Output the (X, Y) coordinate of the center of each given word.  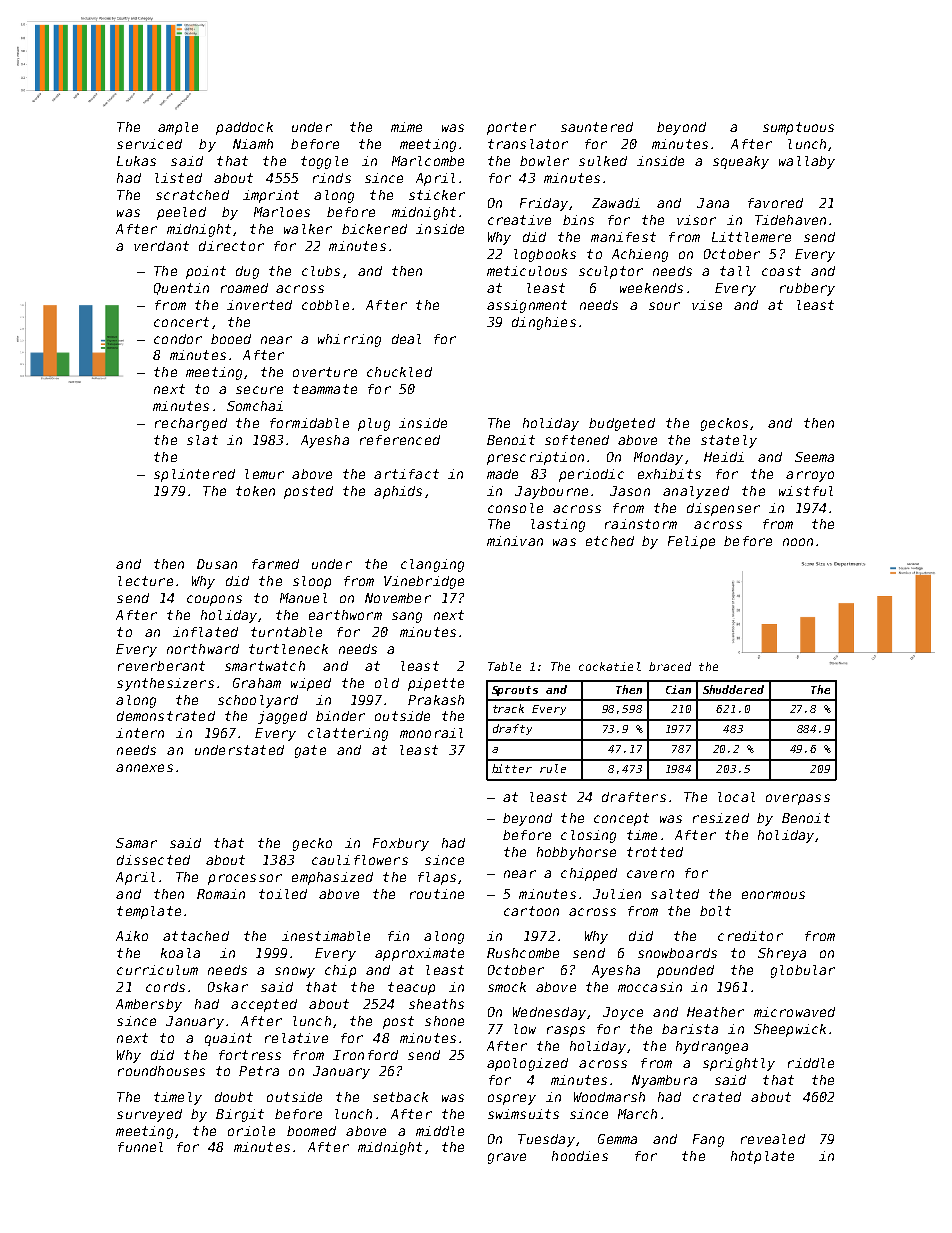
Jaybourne (551, 492)
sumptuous (798, 128)
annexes (144, 768)
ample (178, 128)
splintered (194, 475)
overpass (798, 799)
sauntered (597, 127)
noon (798, 542)
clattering (348, 734)
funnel (140, 1147)
